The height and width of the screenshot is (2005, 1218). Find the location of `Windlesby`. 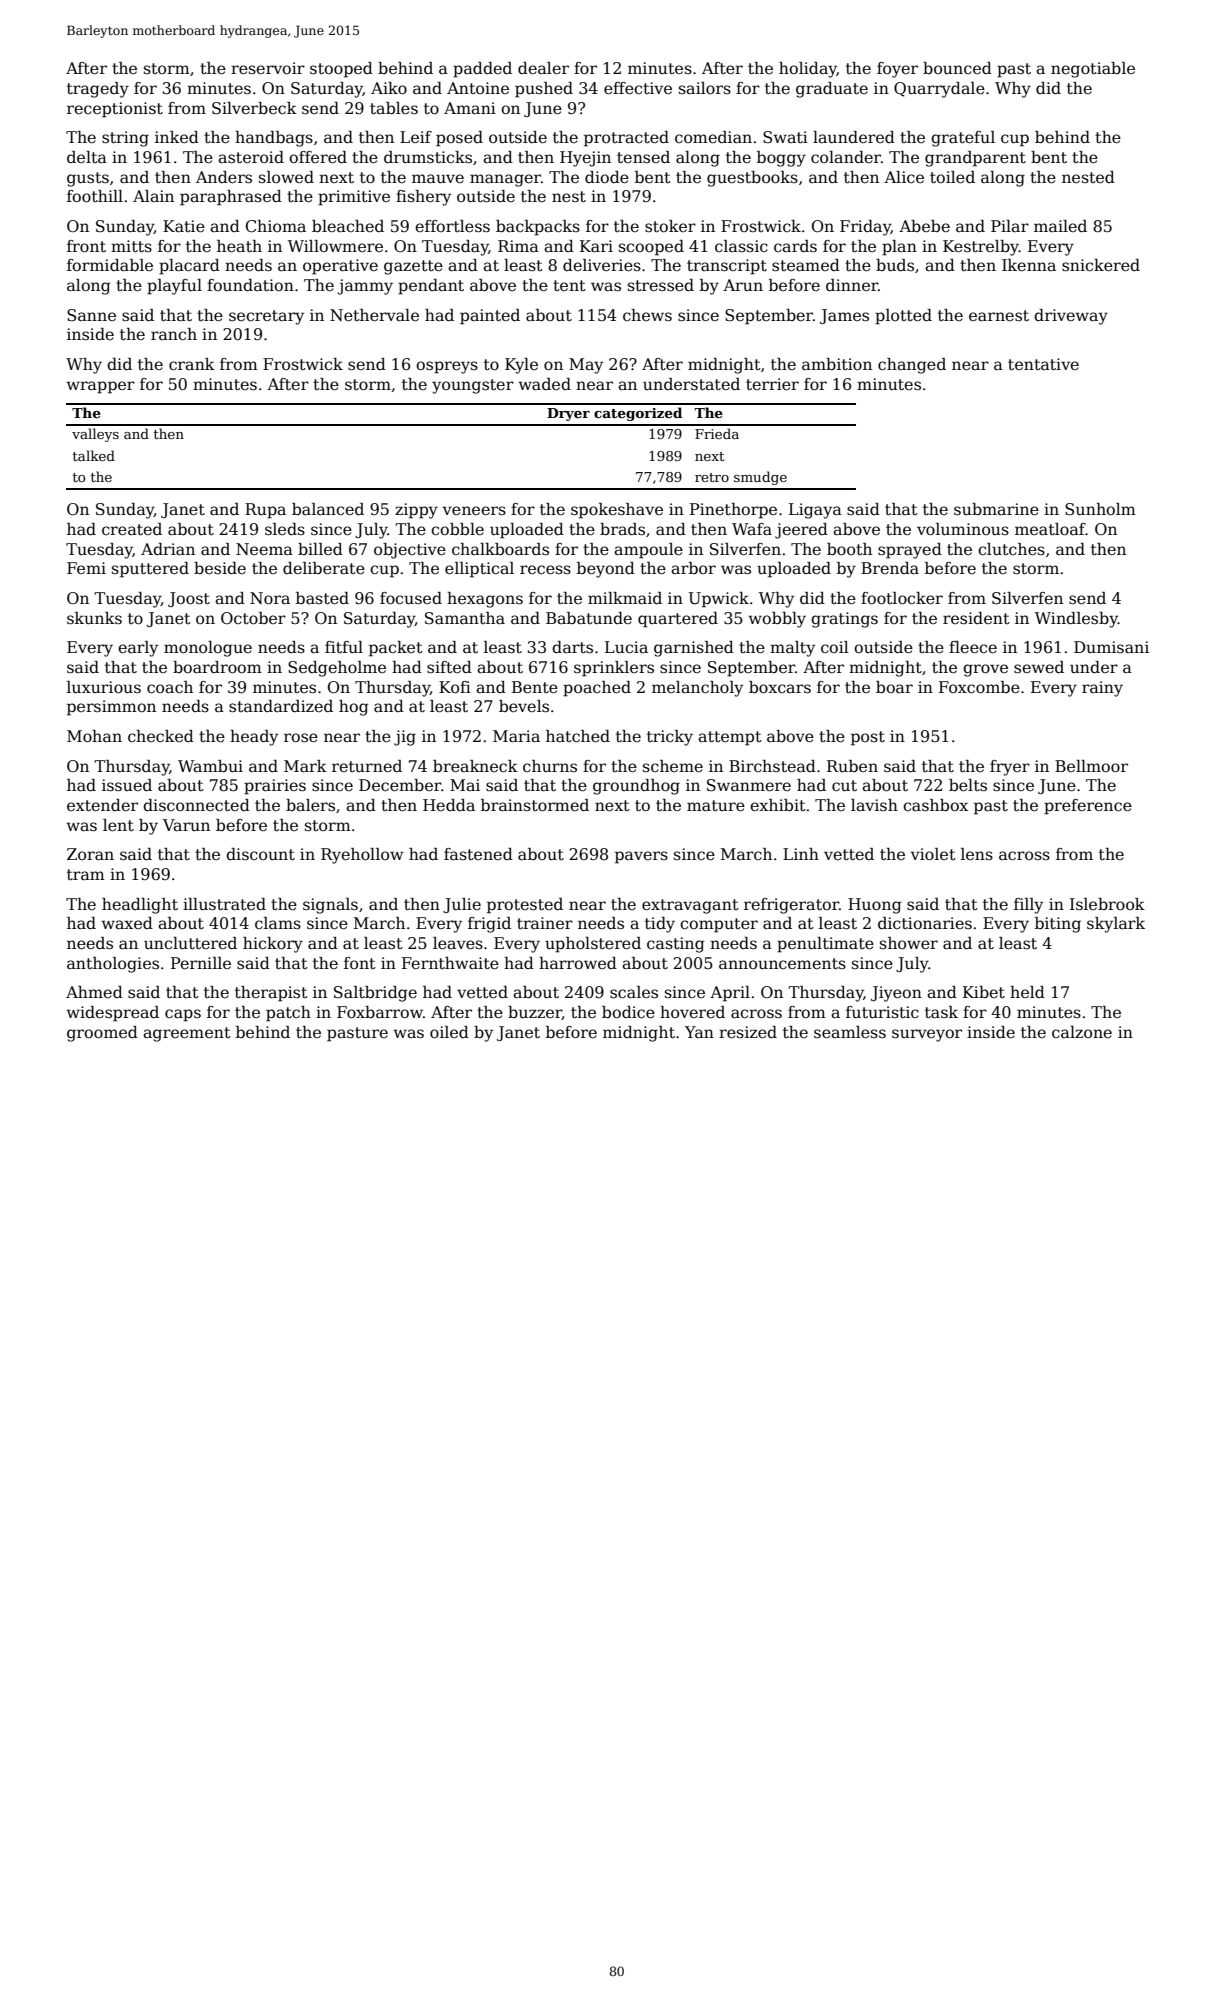

Windlesby is located at coordinates (1076, 620).
